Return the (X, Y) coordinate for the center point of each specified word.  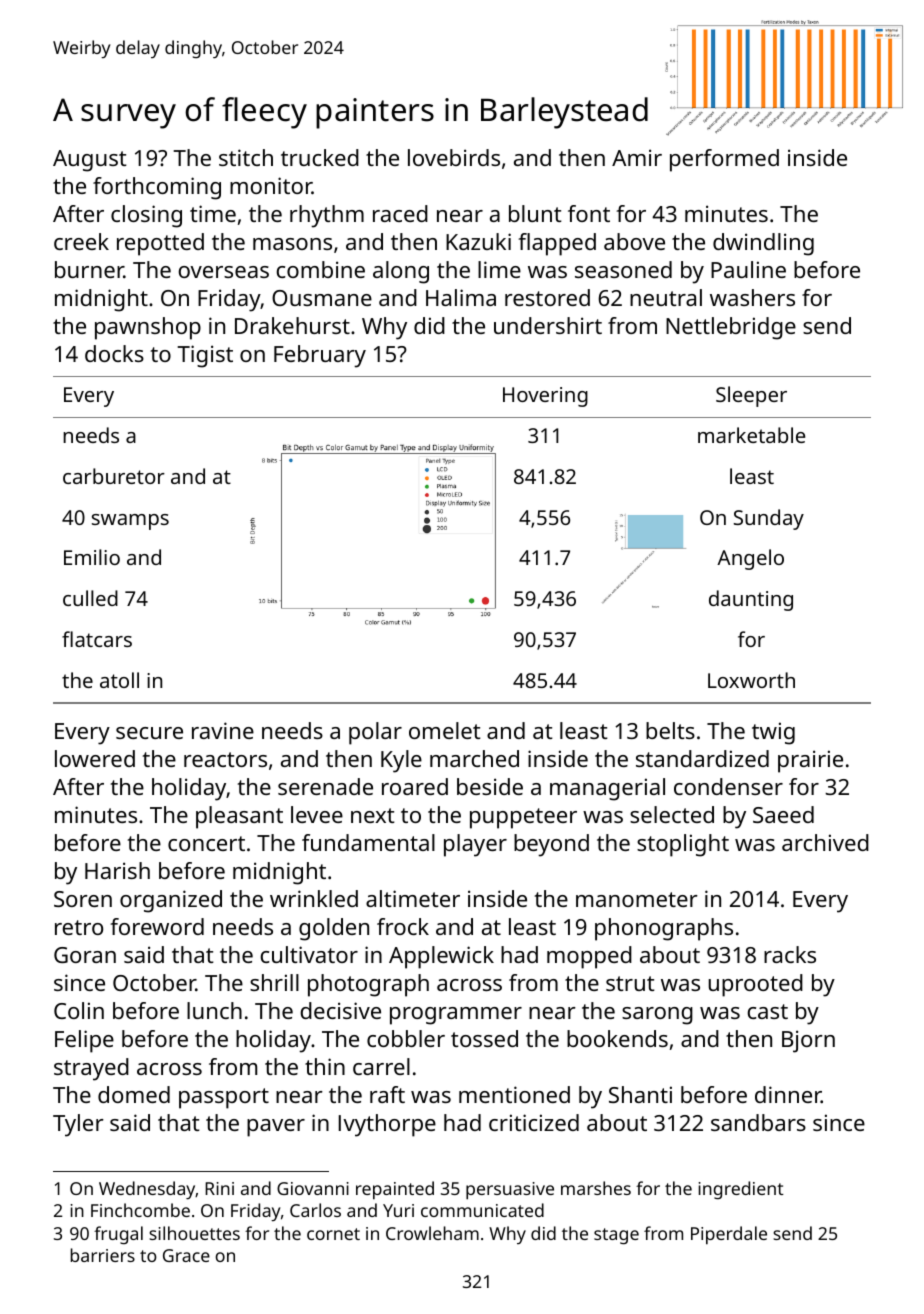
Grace (186, 1255)
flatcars (97, 639)
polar (375, 733)
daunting (751, 600)
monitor (271, 185)
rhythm (327, 216)
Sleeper (751, 396)
